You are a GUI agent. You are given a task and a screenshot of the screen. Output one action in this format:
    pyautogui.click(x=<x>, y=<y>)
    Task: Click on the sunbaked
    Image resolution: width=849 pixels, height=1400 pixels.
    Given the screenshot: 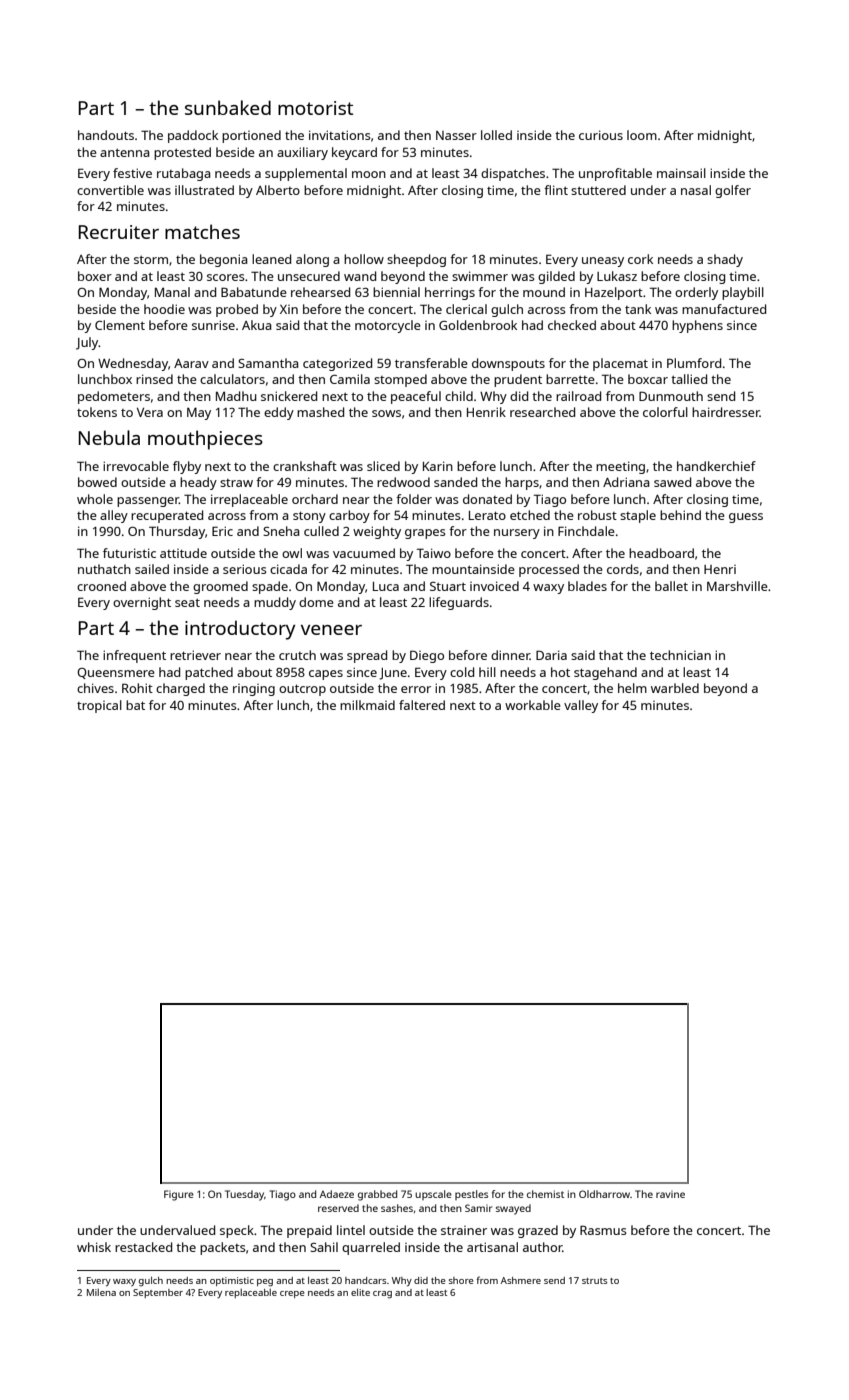 What is the action you would take?
    pyautogui.click(x=228, y=107)
